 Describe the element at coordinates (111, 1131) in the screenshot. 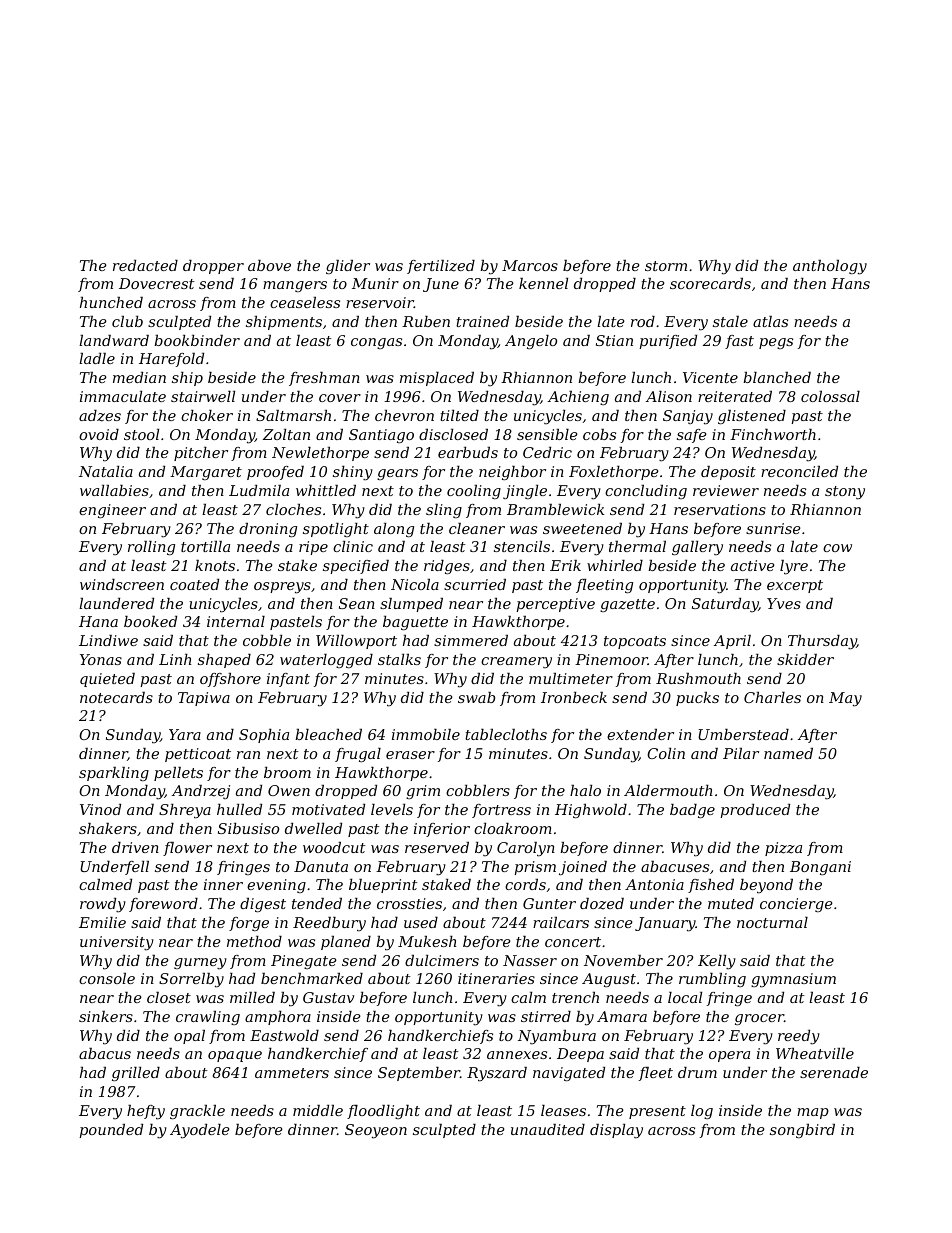

I see `pounded` at that location.
